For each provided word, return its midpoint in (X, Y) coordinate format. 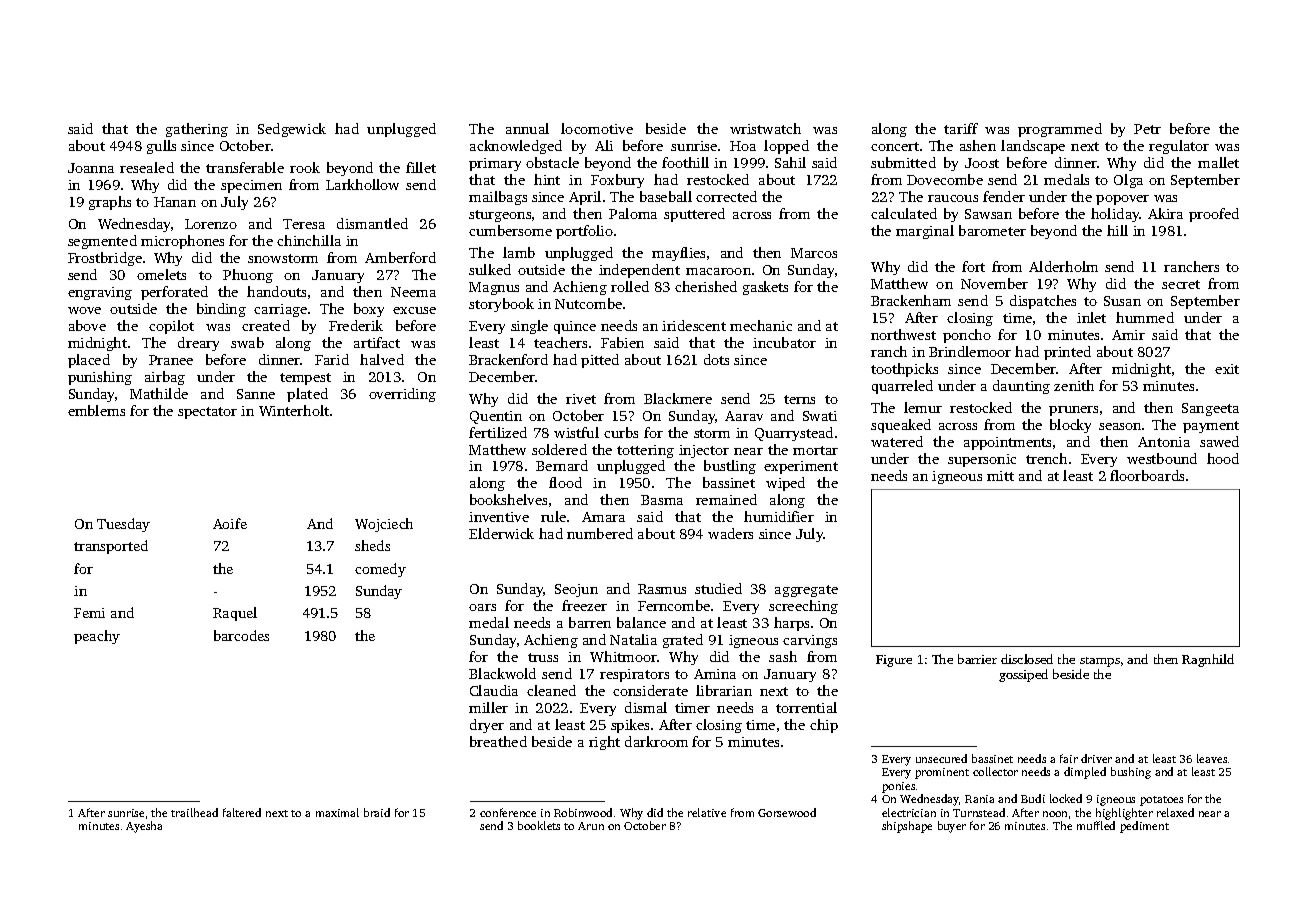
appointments (1007, 443)
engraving (100, 293)
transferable (245, 167)
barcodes (241, 635)
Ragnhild (1208, 660)
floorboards (1147, 475)
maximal (337, 812)
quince (575, 327)
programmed (1060, 130)
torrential (806, 707)
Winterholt (294, 410)
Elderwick (501, 533)
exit (1227, 369)
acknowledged (516, 147)
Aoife (230, 523)
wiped (785, 484)
